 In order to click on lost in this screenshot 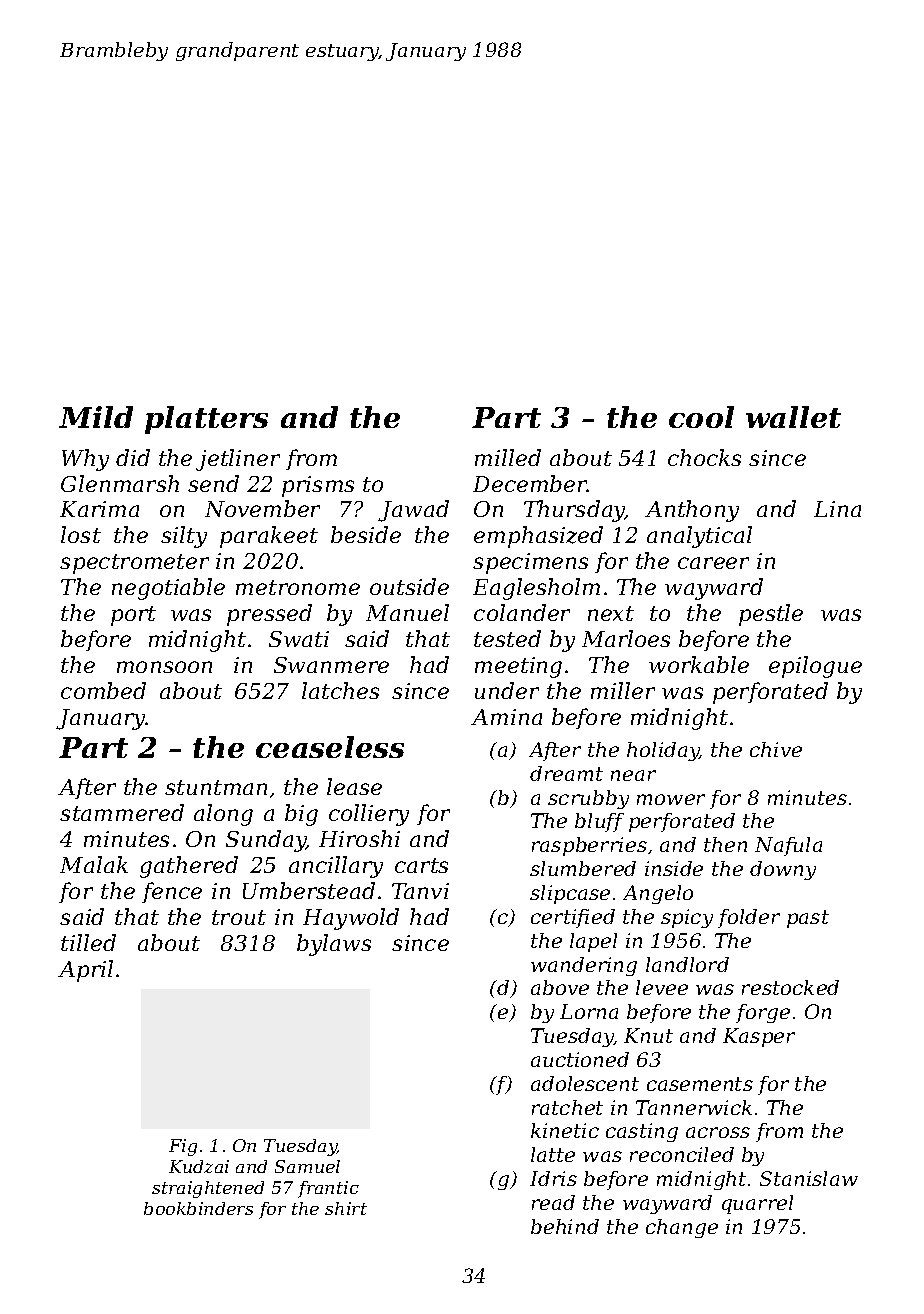, I will do `click(81, 534)`.
